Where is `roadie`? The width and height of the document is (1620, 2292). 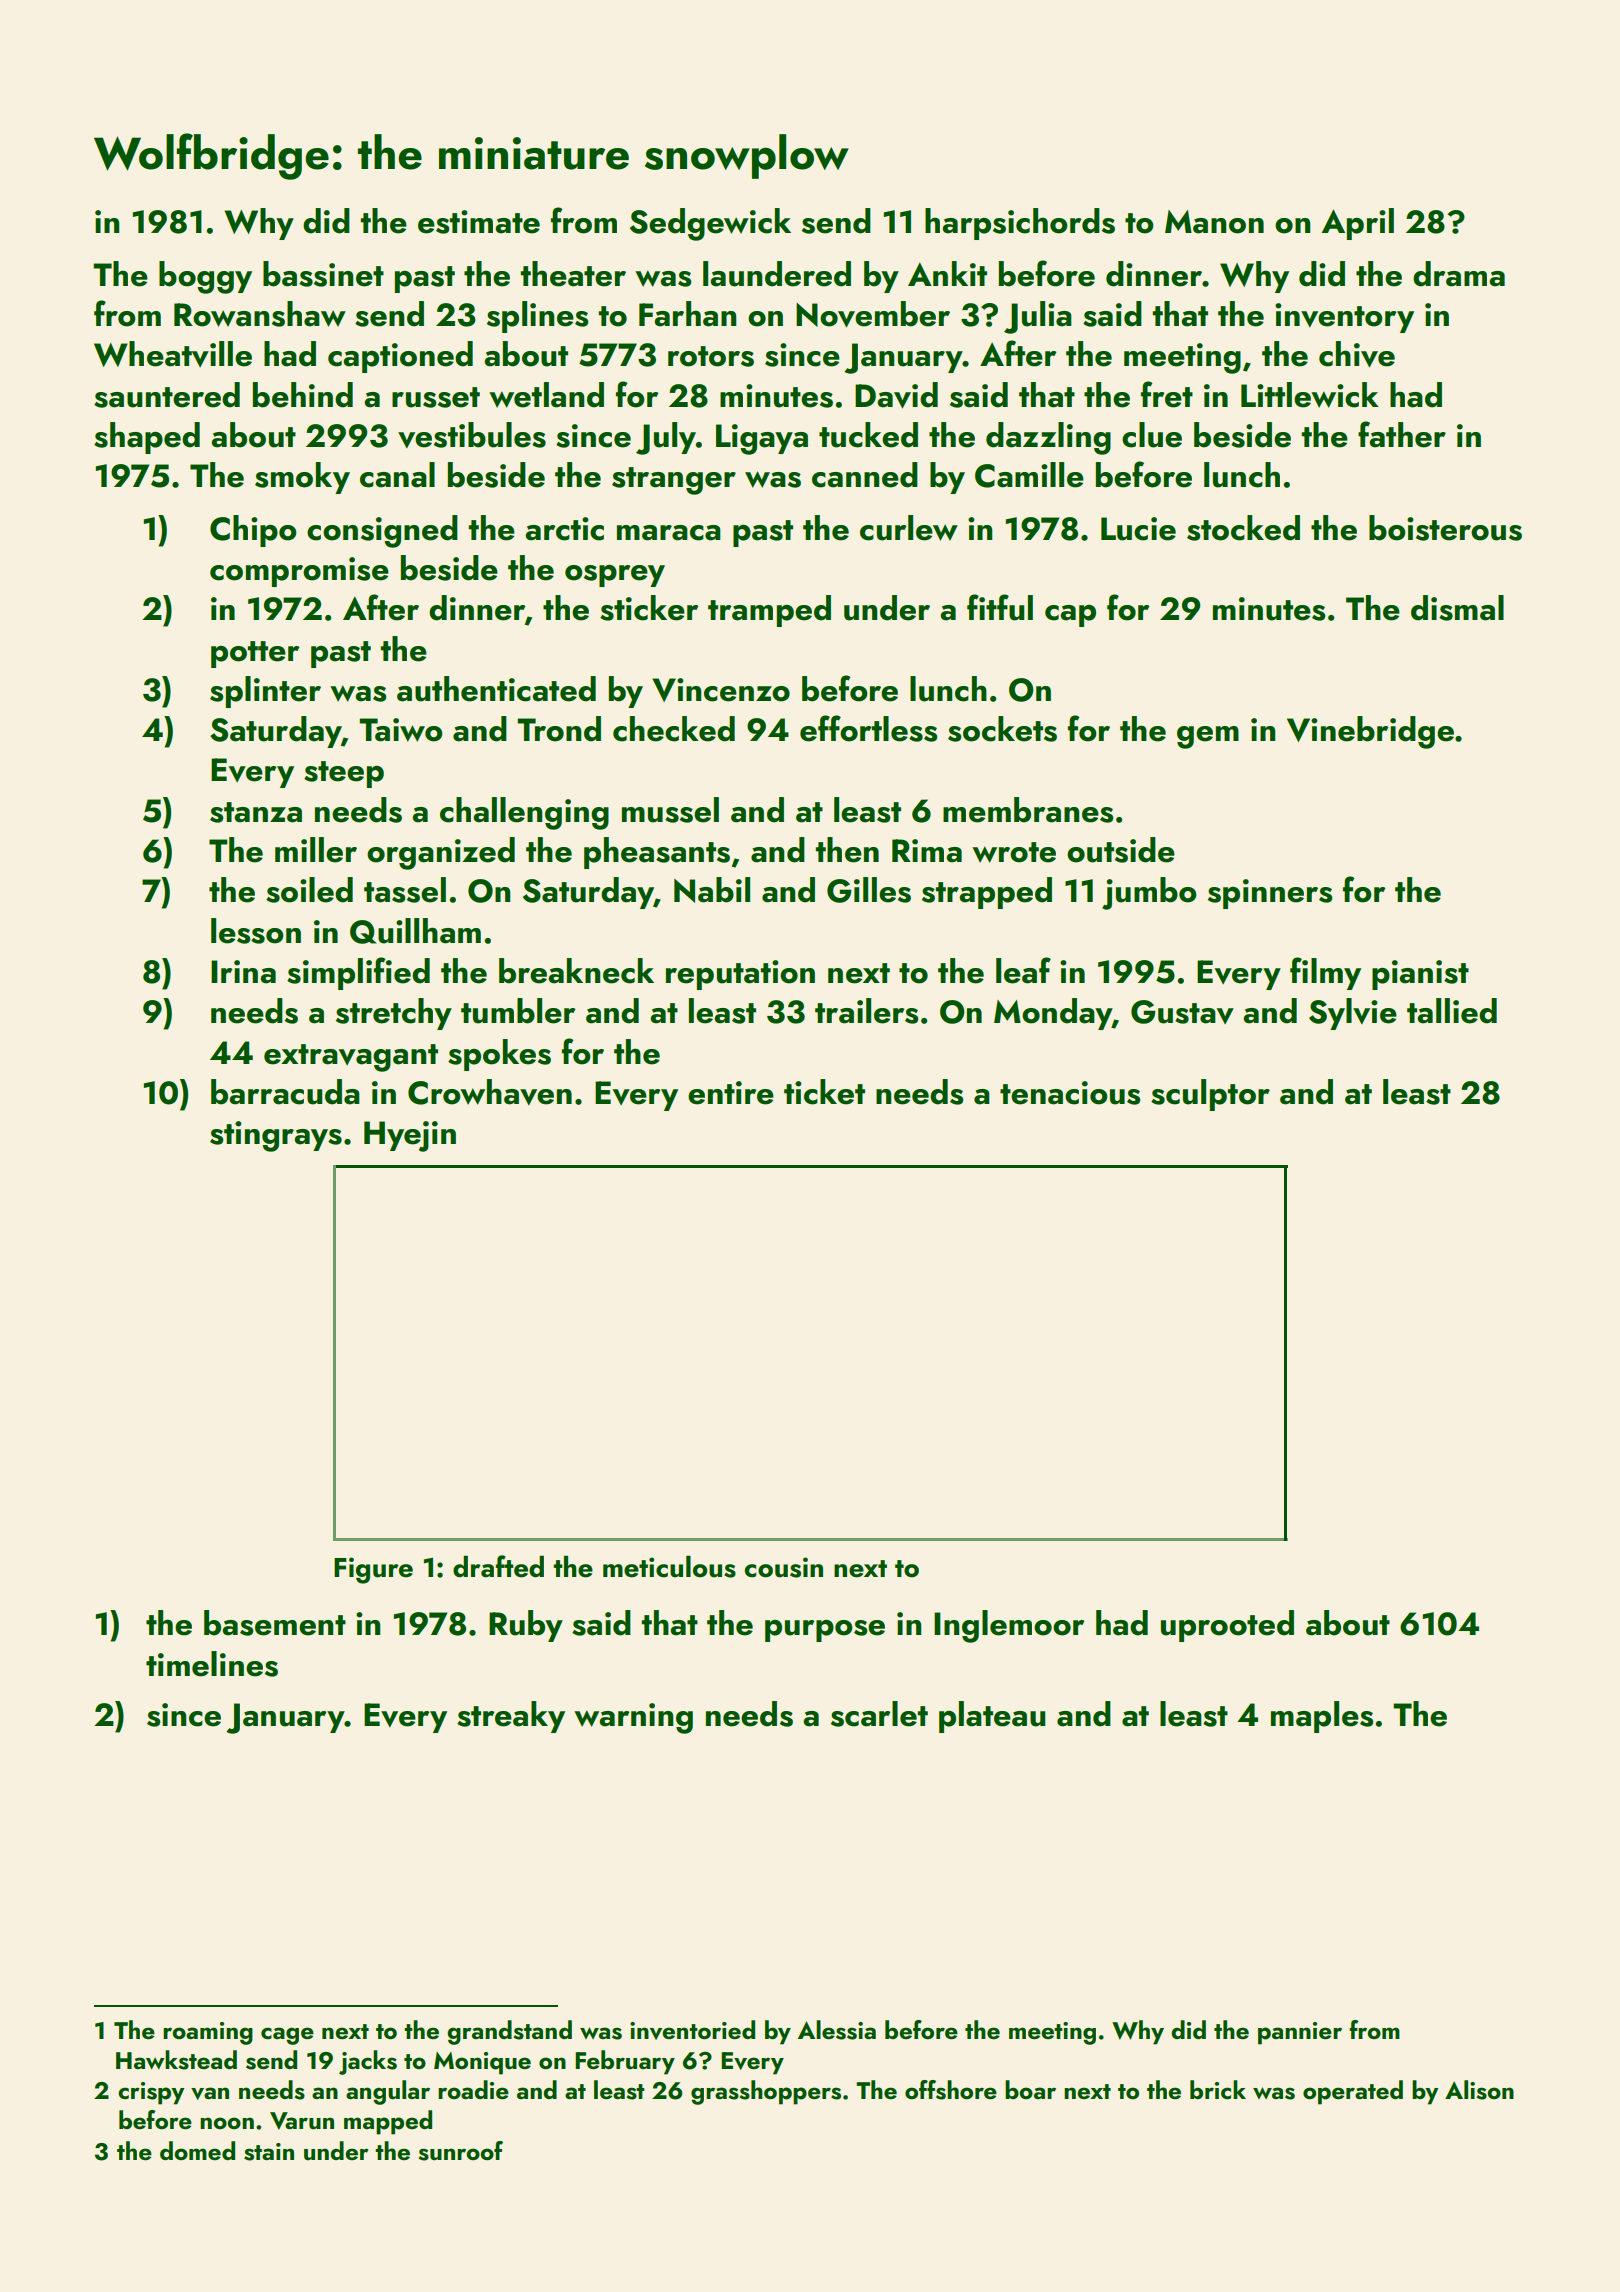 roadie is located at coordinates (473, 2089).
